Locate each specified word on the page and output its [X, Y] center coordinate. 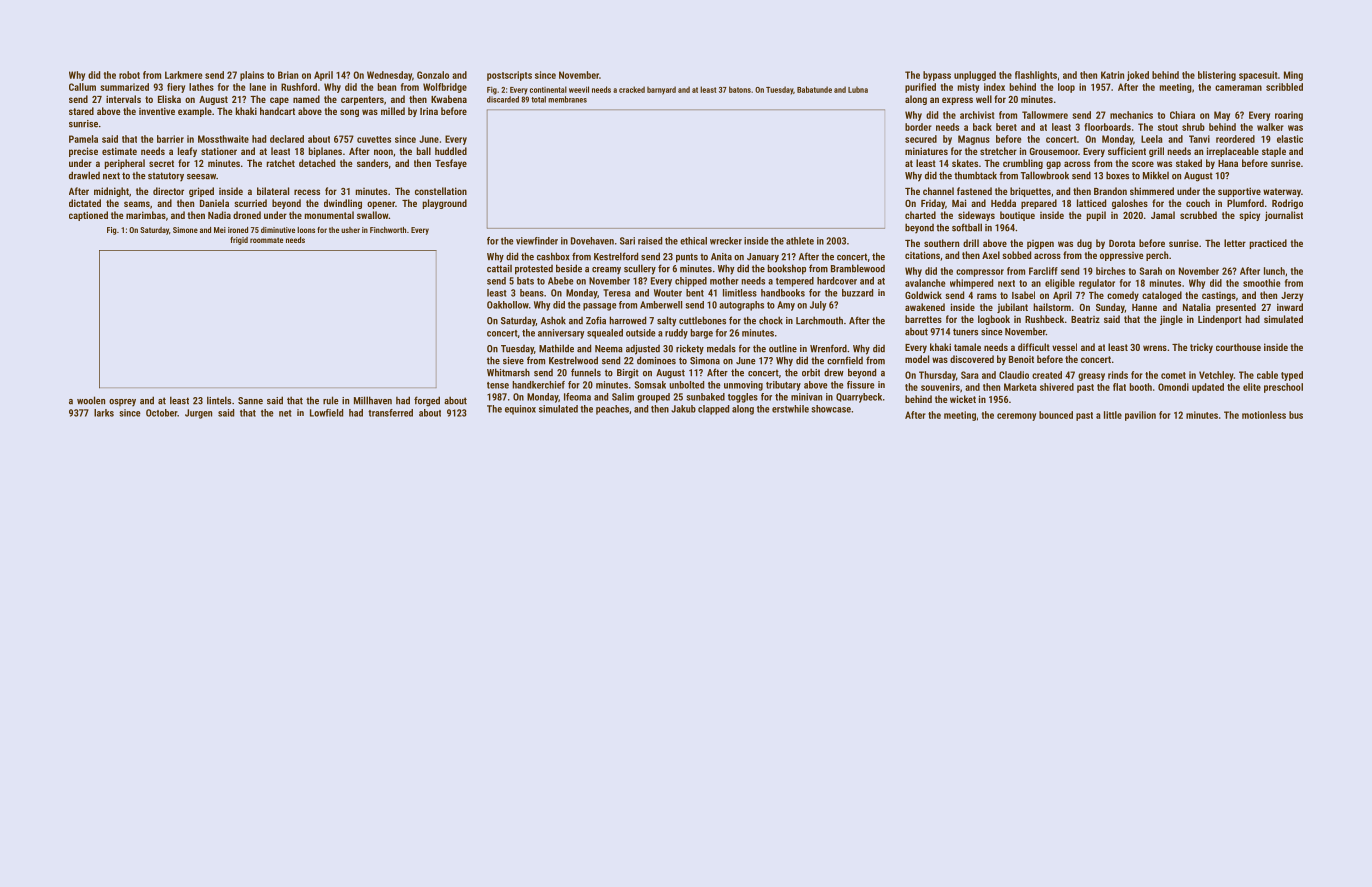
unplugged [975, 76]
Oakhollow [508, 305]
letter [1235, 243]
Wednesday [389, 76]
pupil [1096, 216]
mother [724, 281]
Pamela [83, 139]
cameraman [1238, 88]
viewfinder [537, 241]
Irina [429, 111]
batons [740, 89]
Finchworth [388, 230]
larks [104, 413]
